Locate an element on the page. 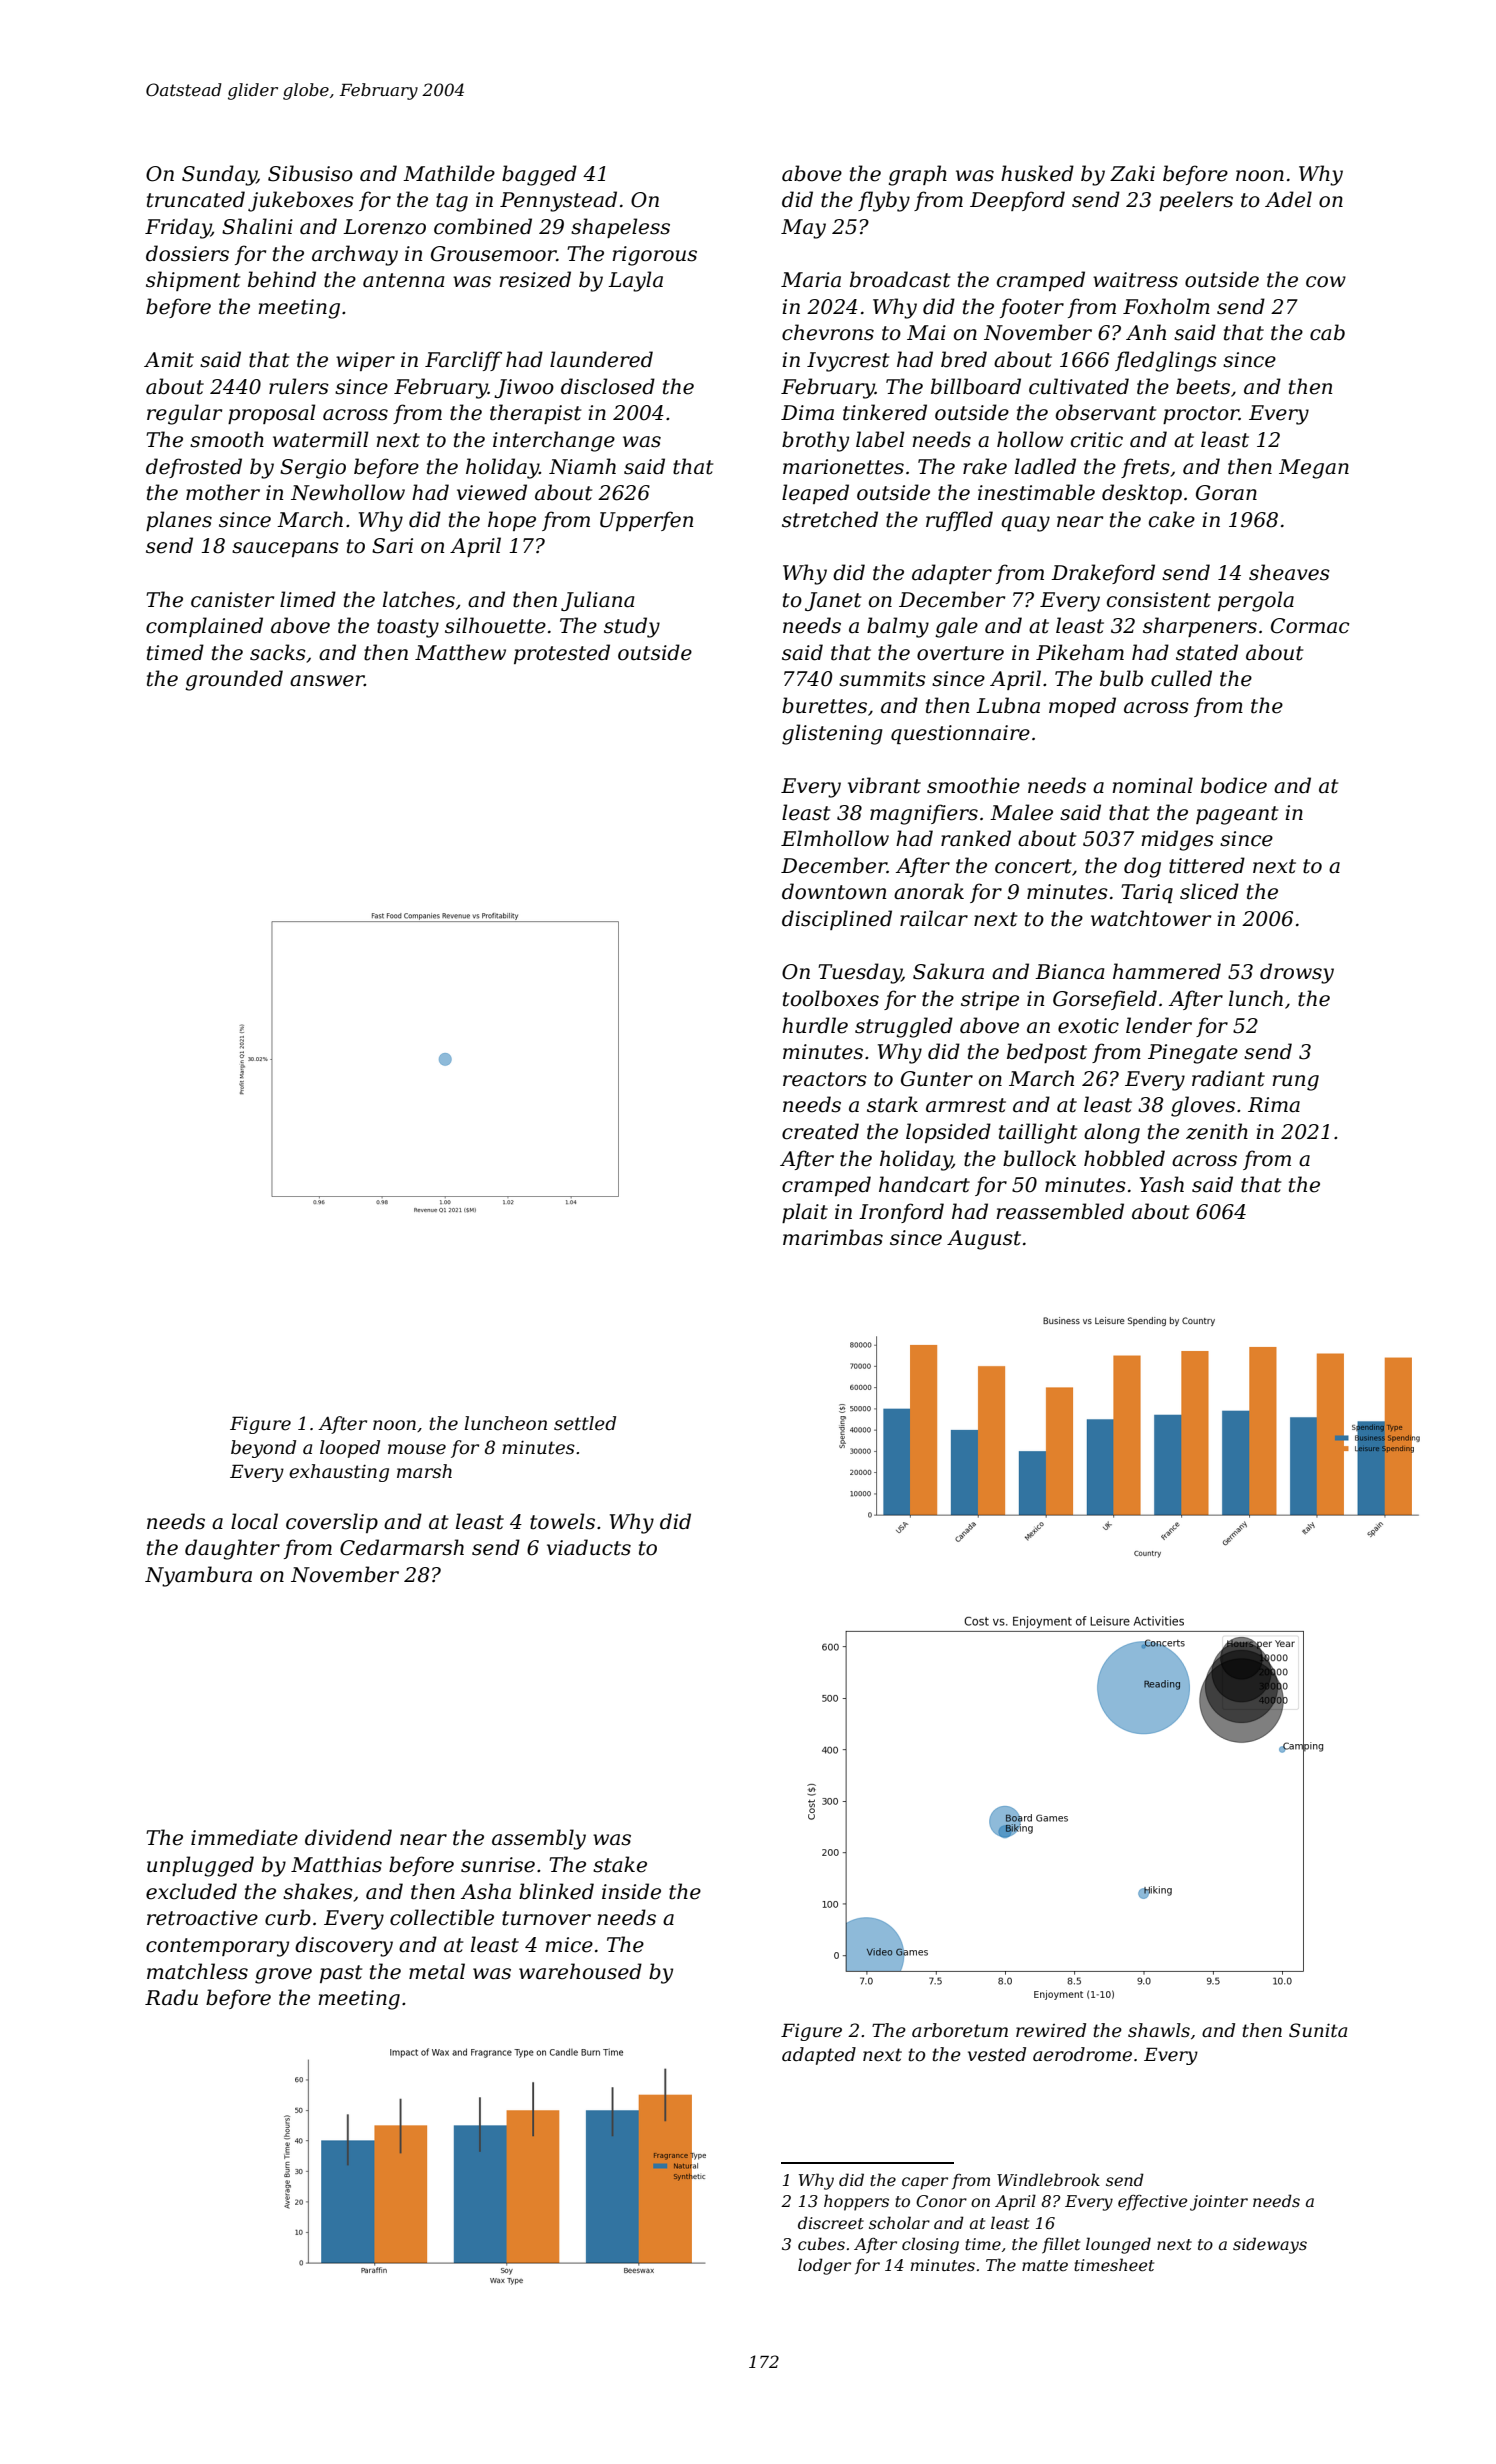  metal is located at coordinates (437, 1971).
